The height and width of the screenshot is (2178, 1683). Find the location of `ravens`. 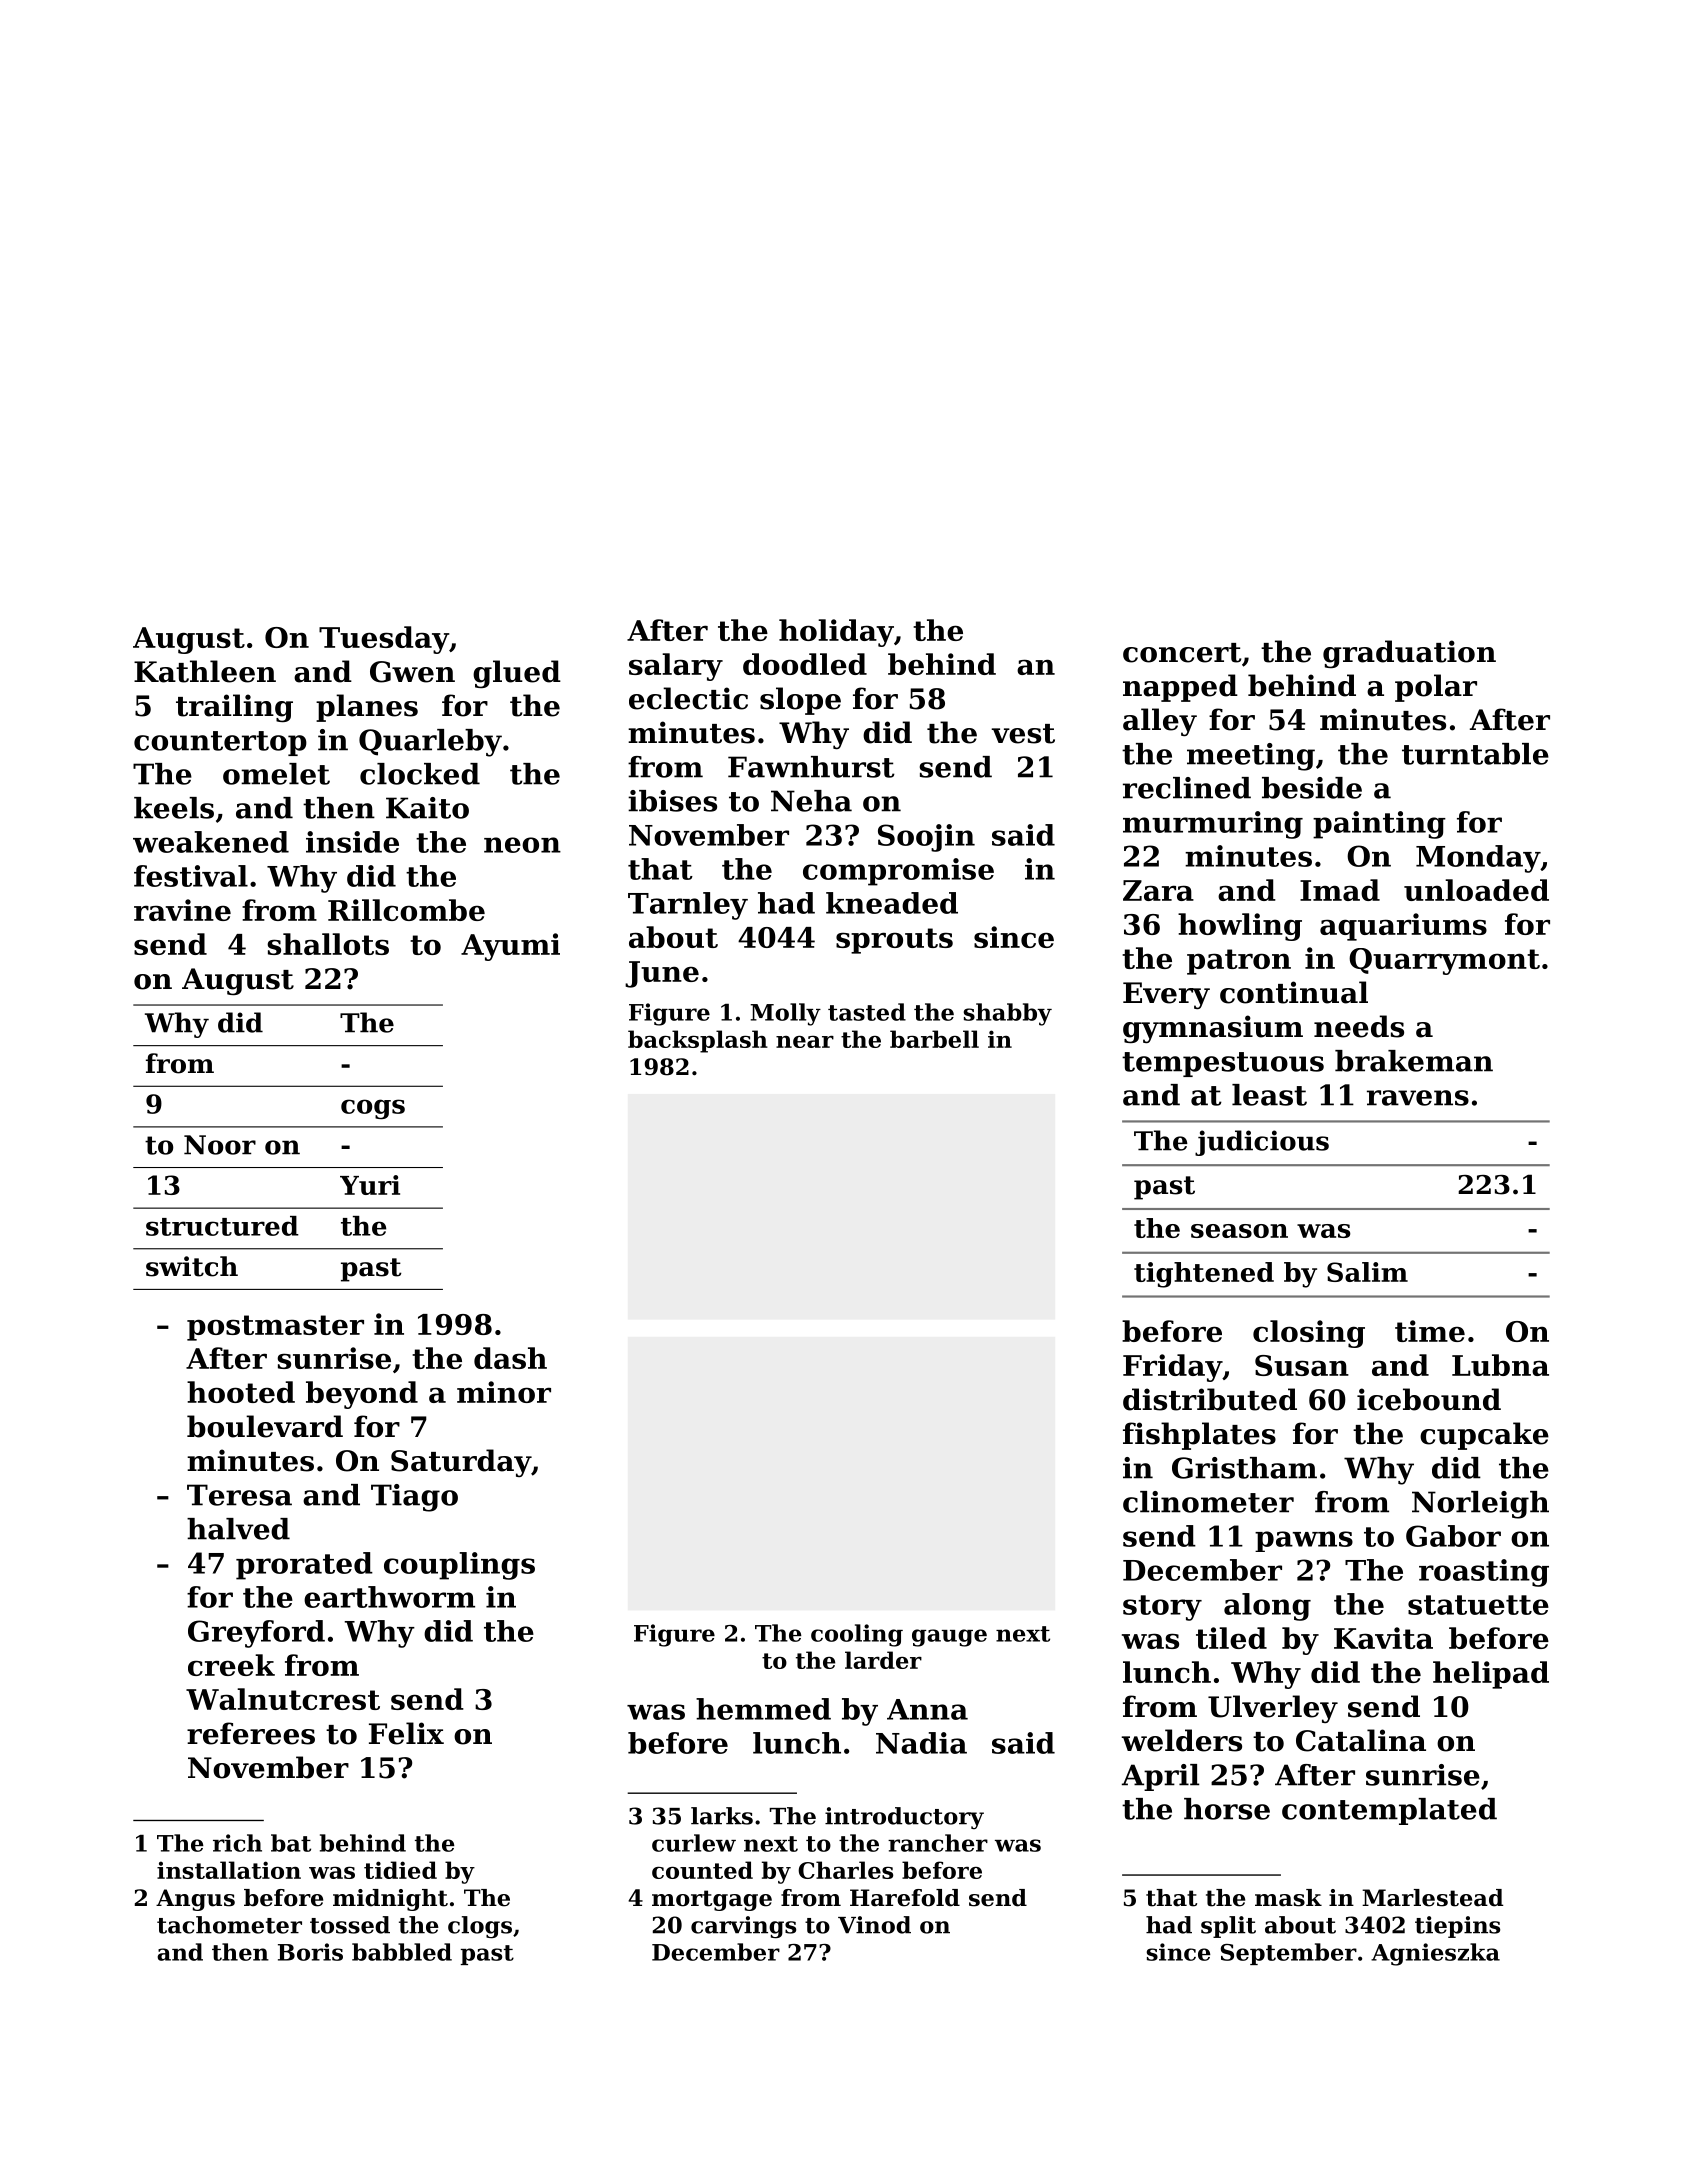

ravens is located at coordinates (1418, 1098).
